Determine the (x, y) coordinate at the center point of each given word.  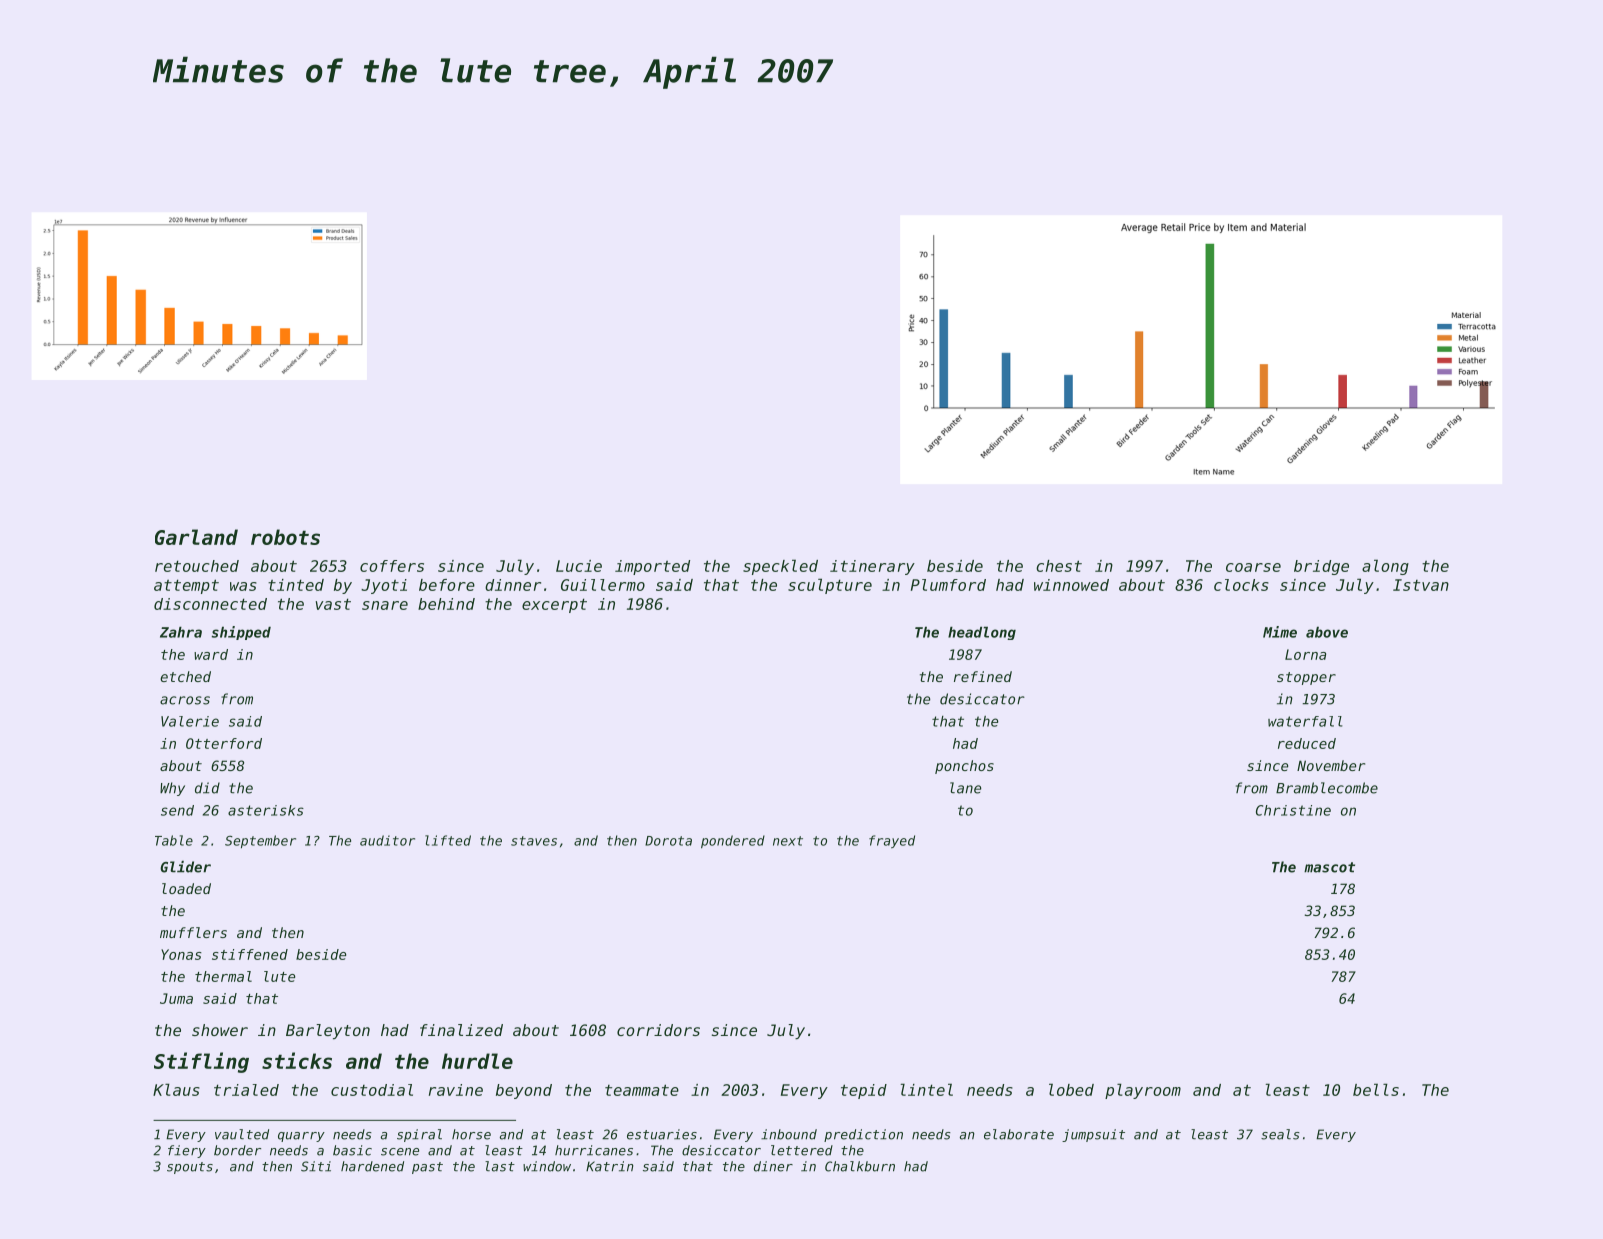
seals (1280, 1134)
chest (1059, 566)
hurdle (477, 1061)
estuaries (662, 1134)
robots (285, 537)
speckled (780, 567)
